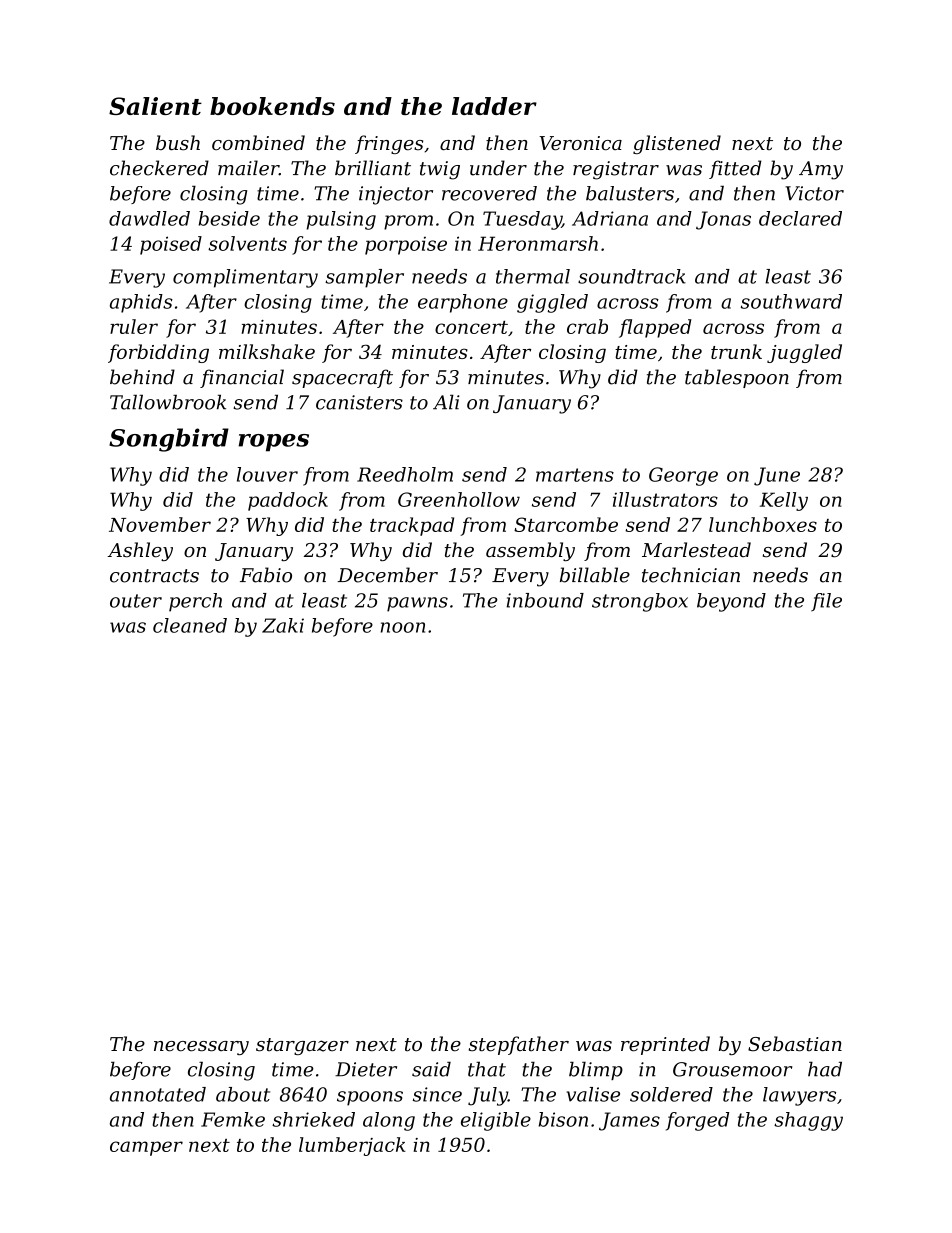 This screenshot has width=952, height=1233. Describe the element at coordinates (155, 106) in the screenshot. I see `Salient` at that location.
